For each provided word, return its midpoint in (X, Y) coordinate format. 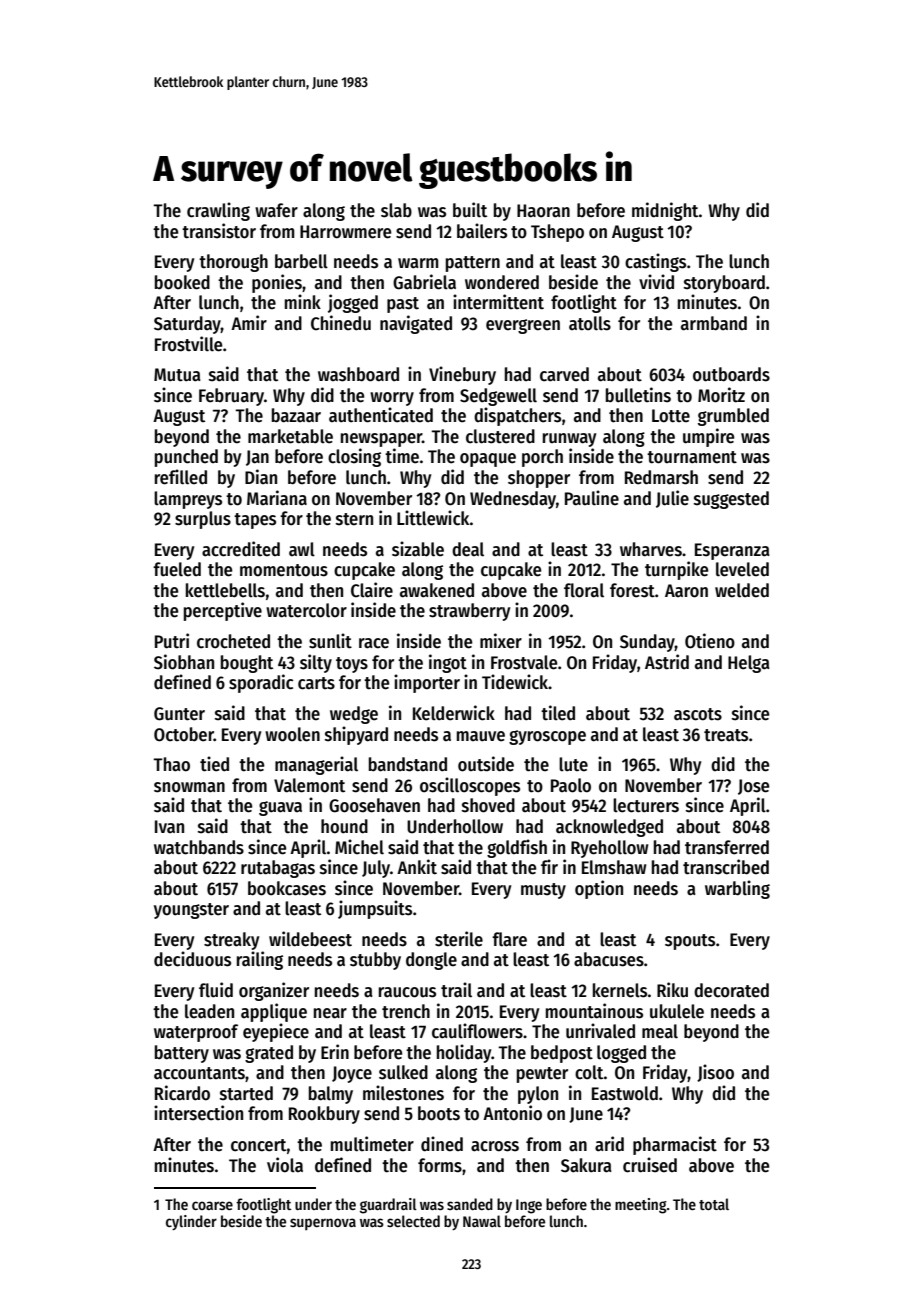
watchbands (199, 847)
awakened (437, 590)
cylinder (191, 1222)
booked (182, 282)
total (714, 1204)
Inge (529, 1206)
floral (584, 590)
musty (543, 891)
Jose (753, 787)
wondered (502, 282)
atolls (590, 323)
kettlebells (225, 590)
